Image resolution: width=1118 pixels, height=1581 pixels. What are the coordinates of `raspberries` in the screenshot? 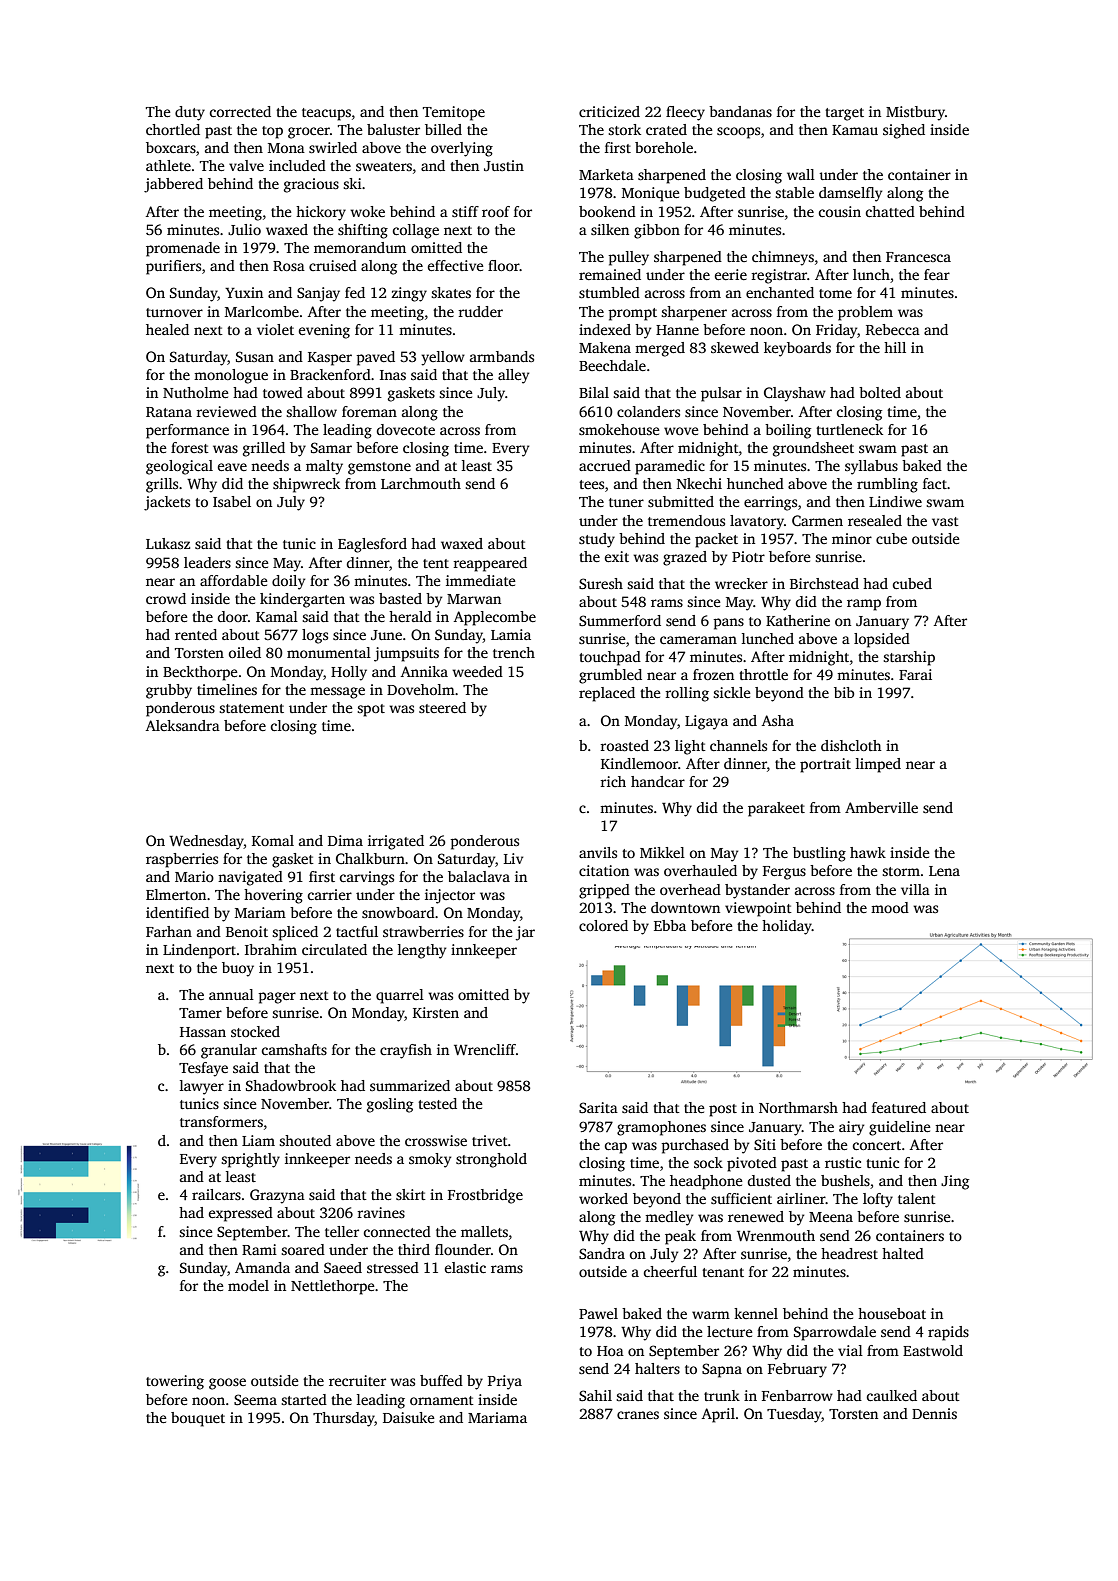 It's located at (182, 860).
